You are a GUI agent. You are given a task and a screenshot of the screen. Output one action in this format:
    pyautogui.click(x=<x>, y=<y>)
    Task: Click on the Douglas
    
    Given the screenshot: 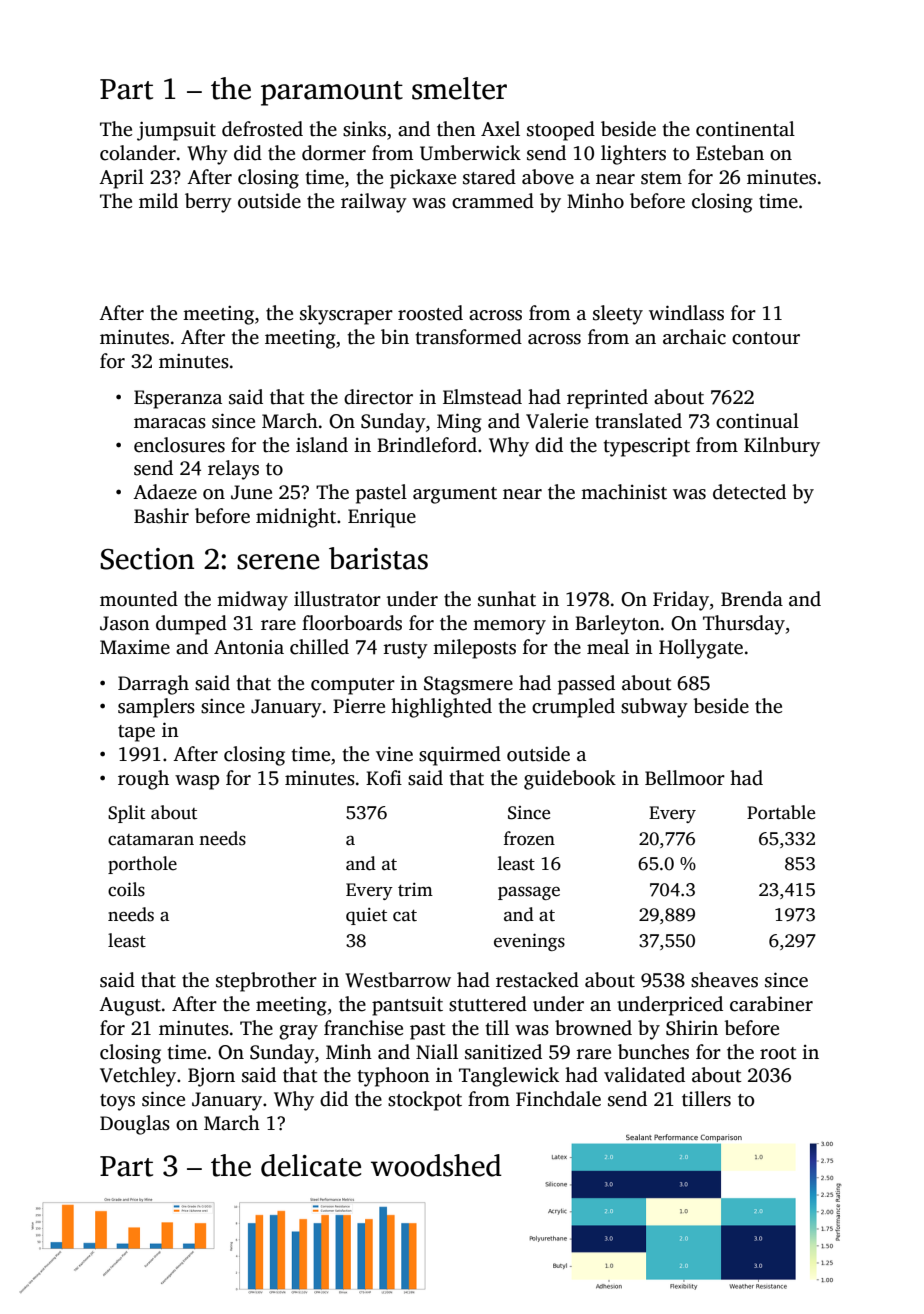 What is the action you would take?
    pyautogui.click(x=135, y=1125)
